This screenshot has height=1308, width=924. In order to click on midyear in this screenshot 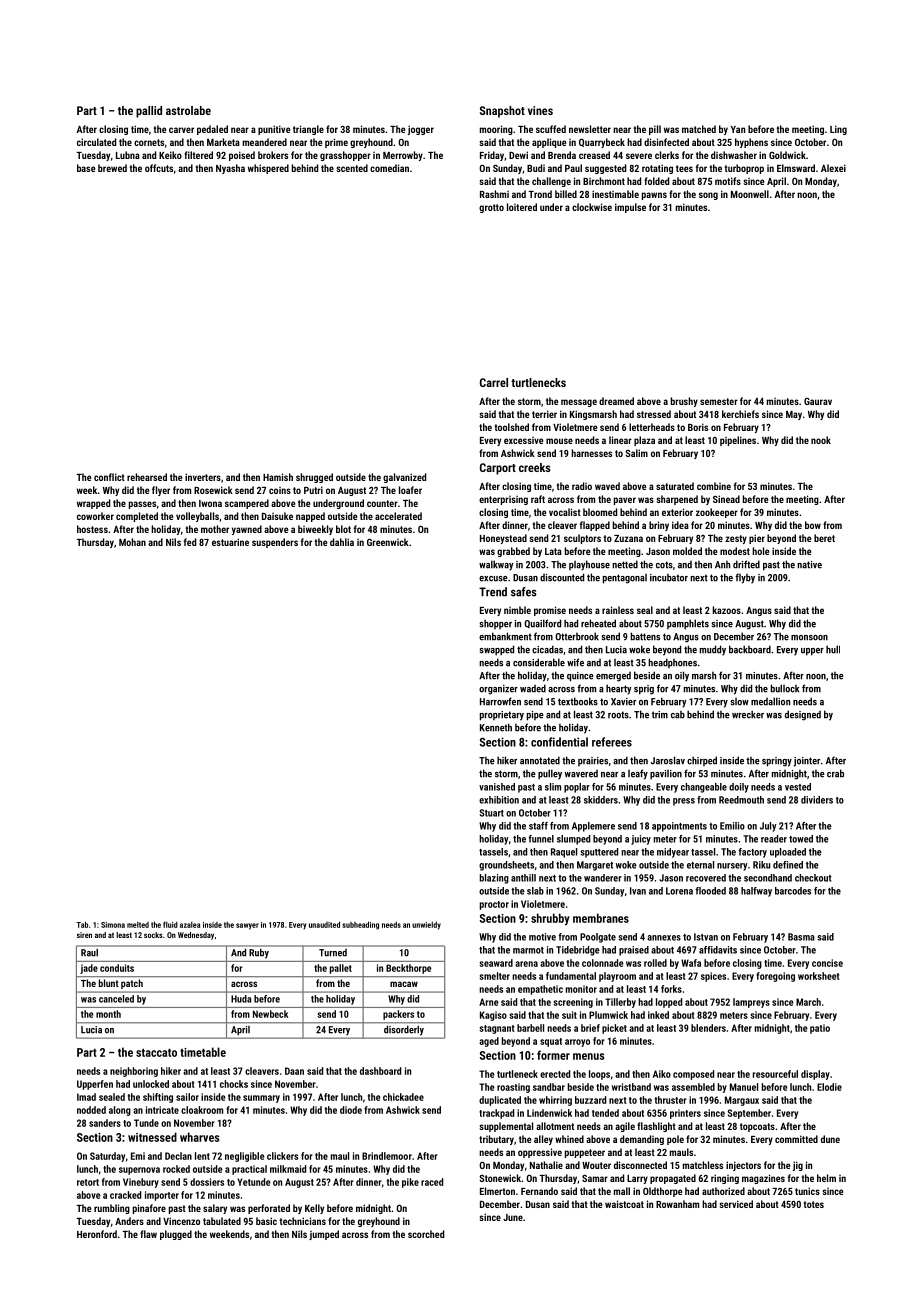, I will do `click(673, 853)`.
